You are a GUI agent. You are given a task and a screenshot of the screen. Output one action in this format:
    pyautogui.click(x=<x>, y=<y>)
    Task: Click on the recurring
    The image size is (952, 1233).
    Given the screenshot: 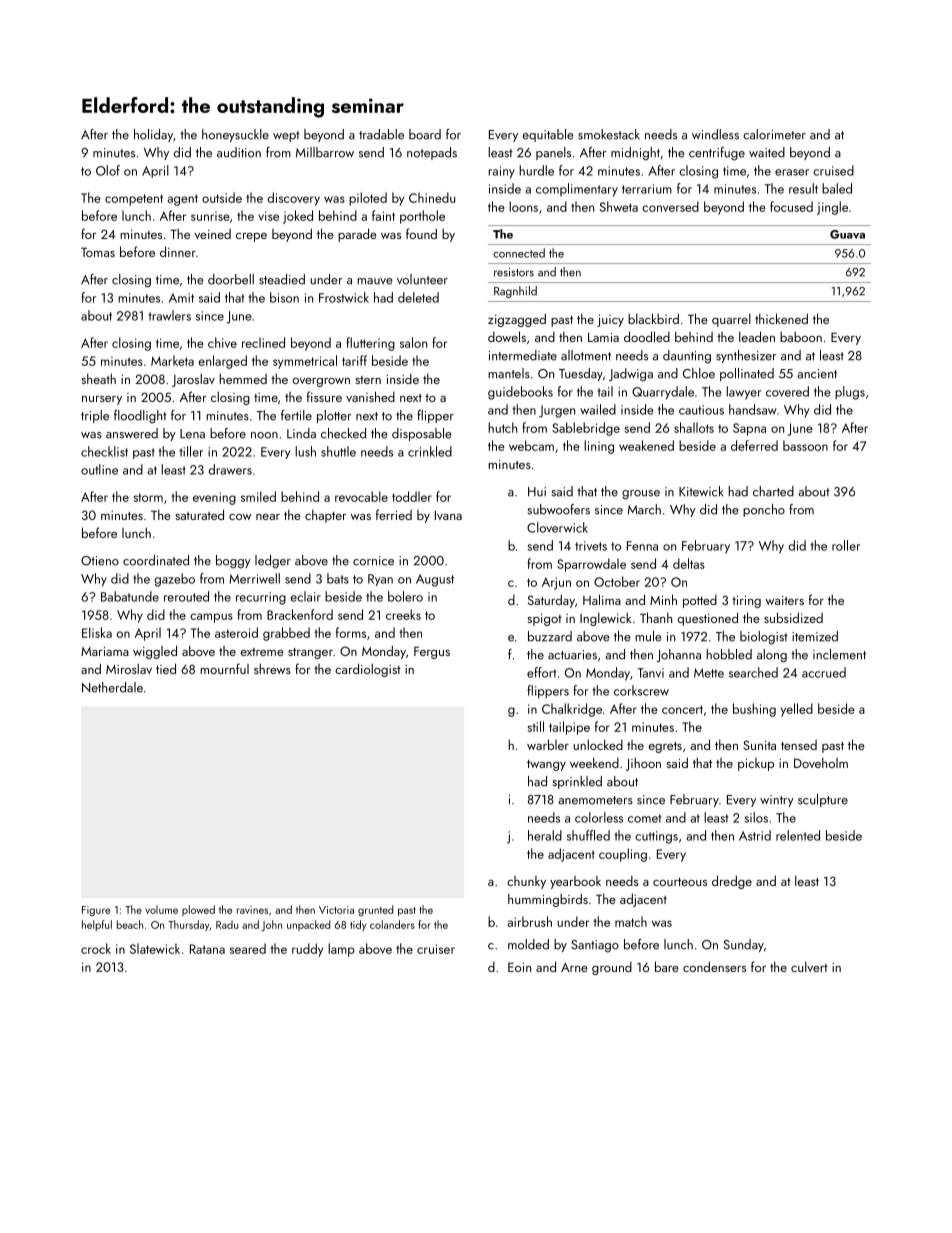 What is the action you would take?
    pyautogui.click(x=261, y=598)
